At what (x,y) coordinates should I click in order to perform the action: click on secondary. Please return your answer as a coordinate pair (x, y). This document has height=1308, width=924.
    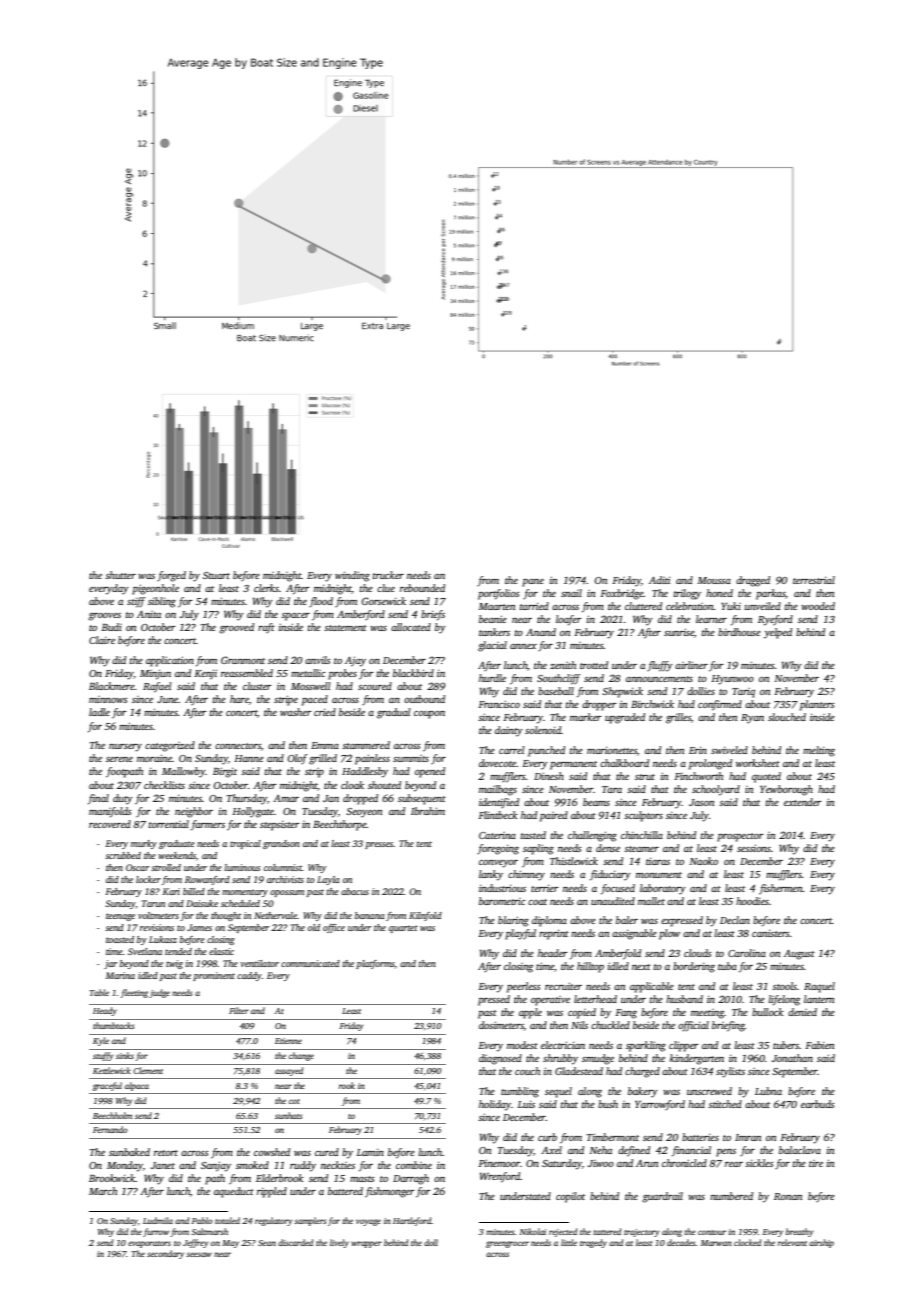
    Looking at the image, I should click on (165, 1254).
